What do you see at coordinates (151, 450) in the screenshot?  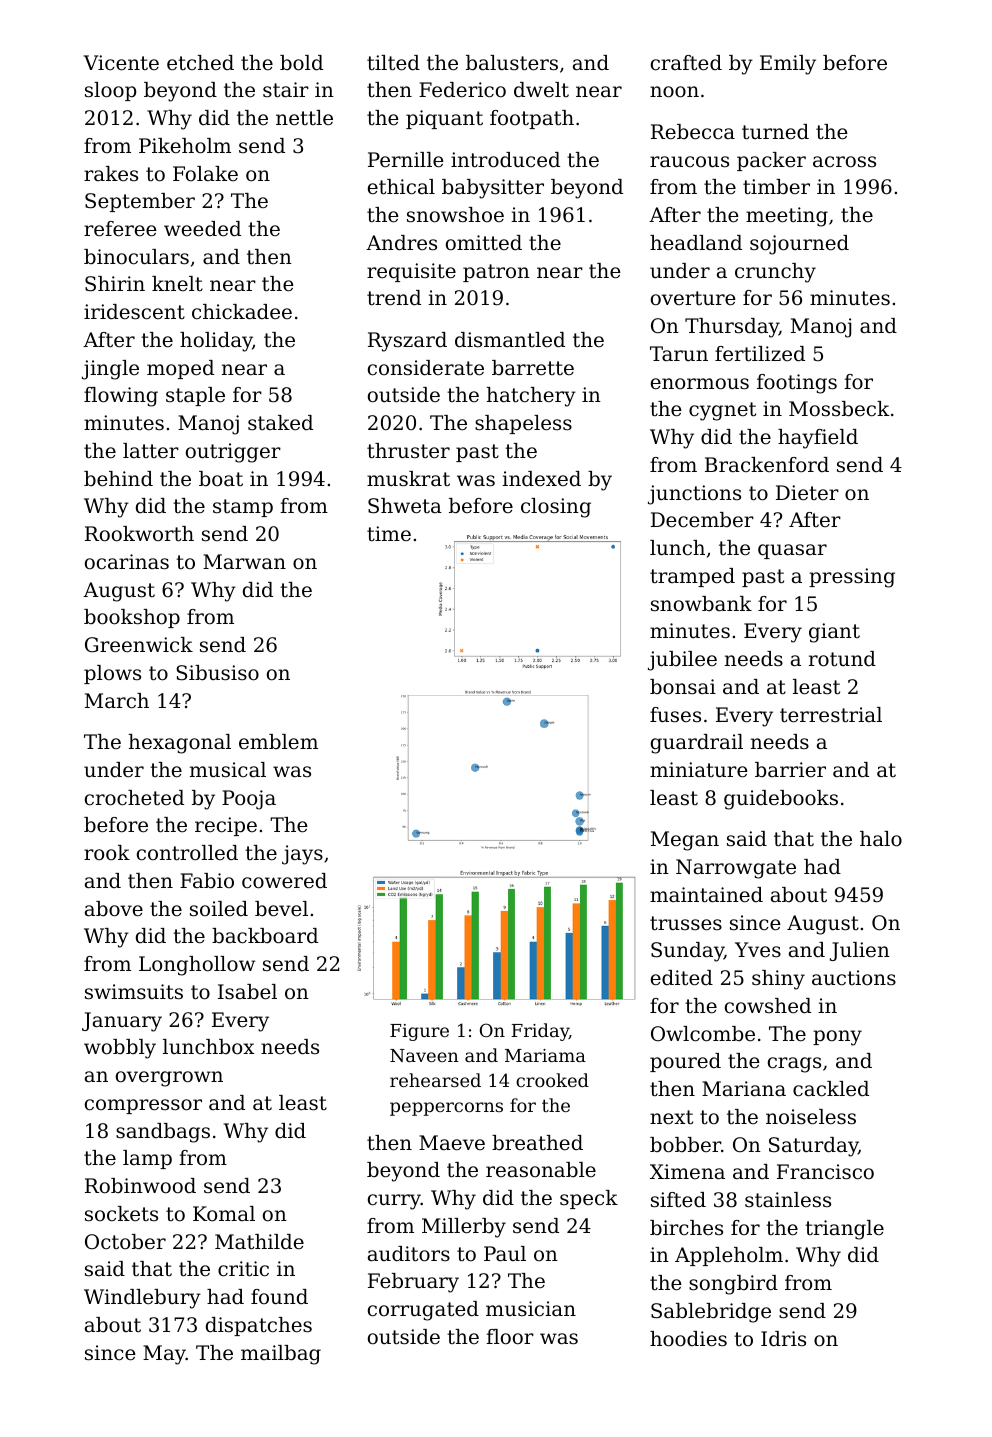 I see `latter` at bounding box center [151, 450].
